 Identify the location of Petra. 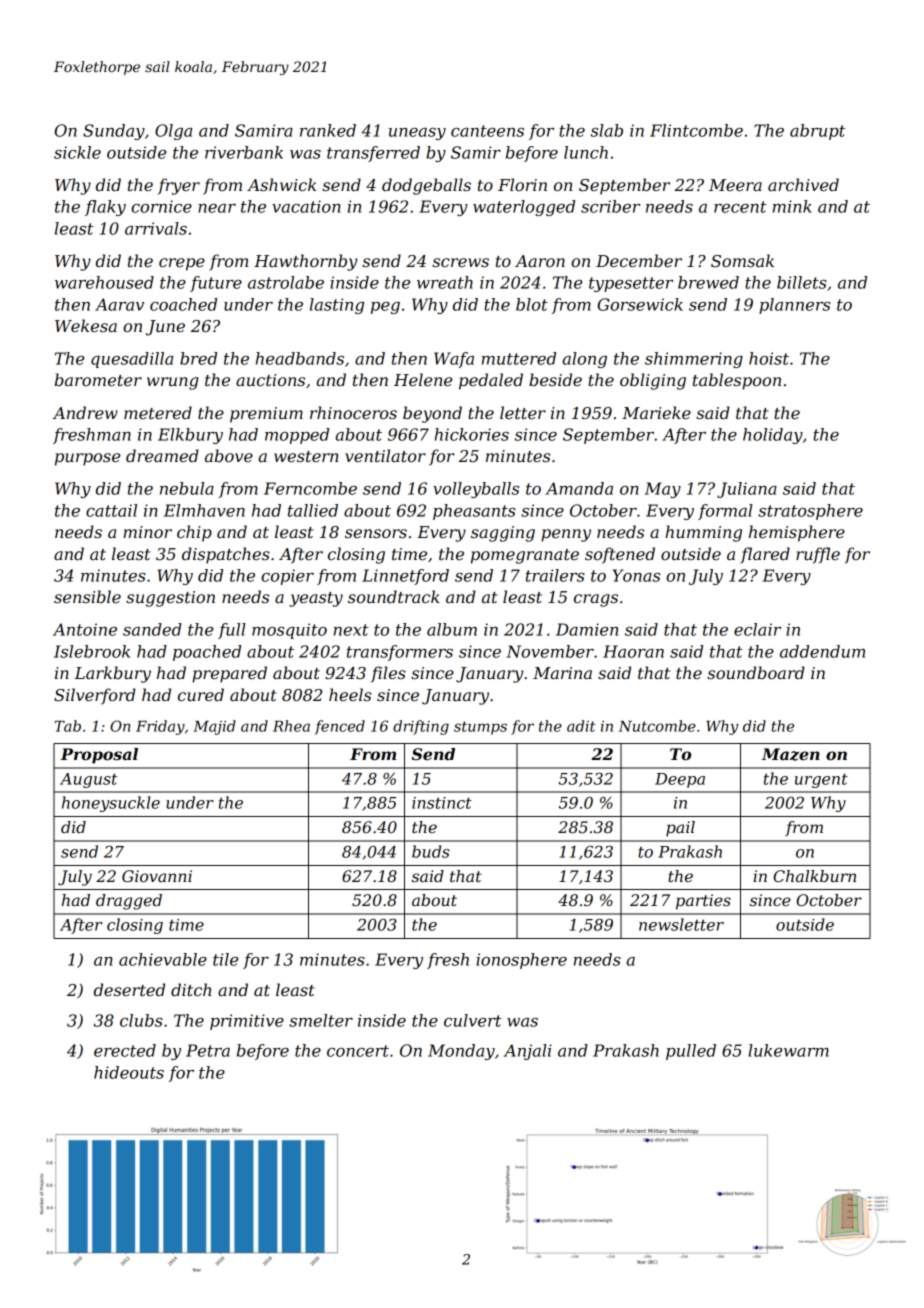
(208, 1050).
